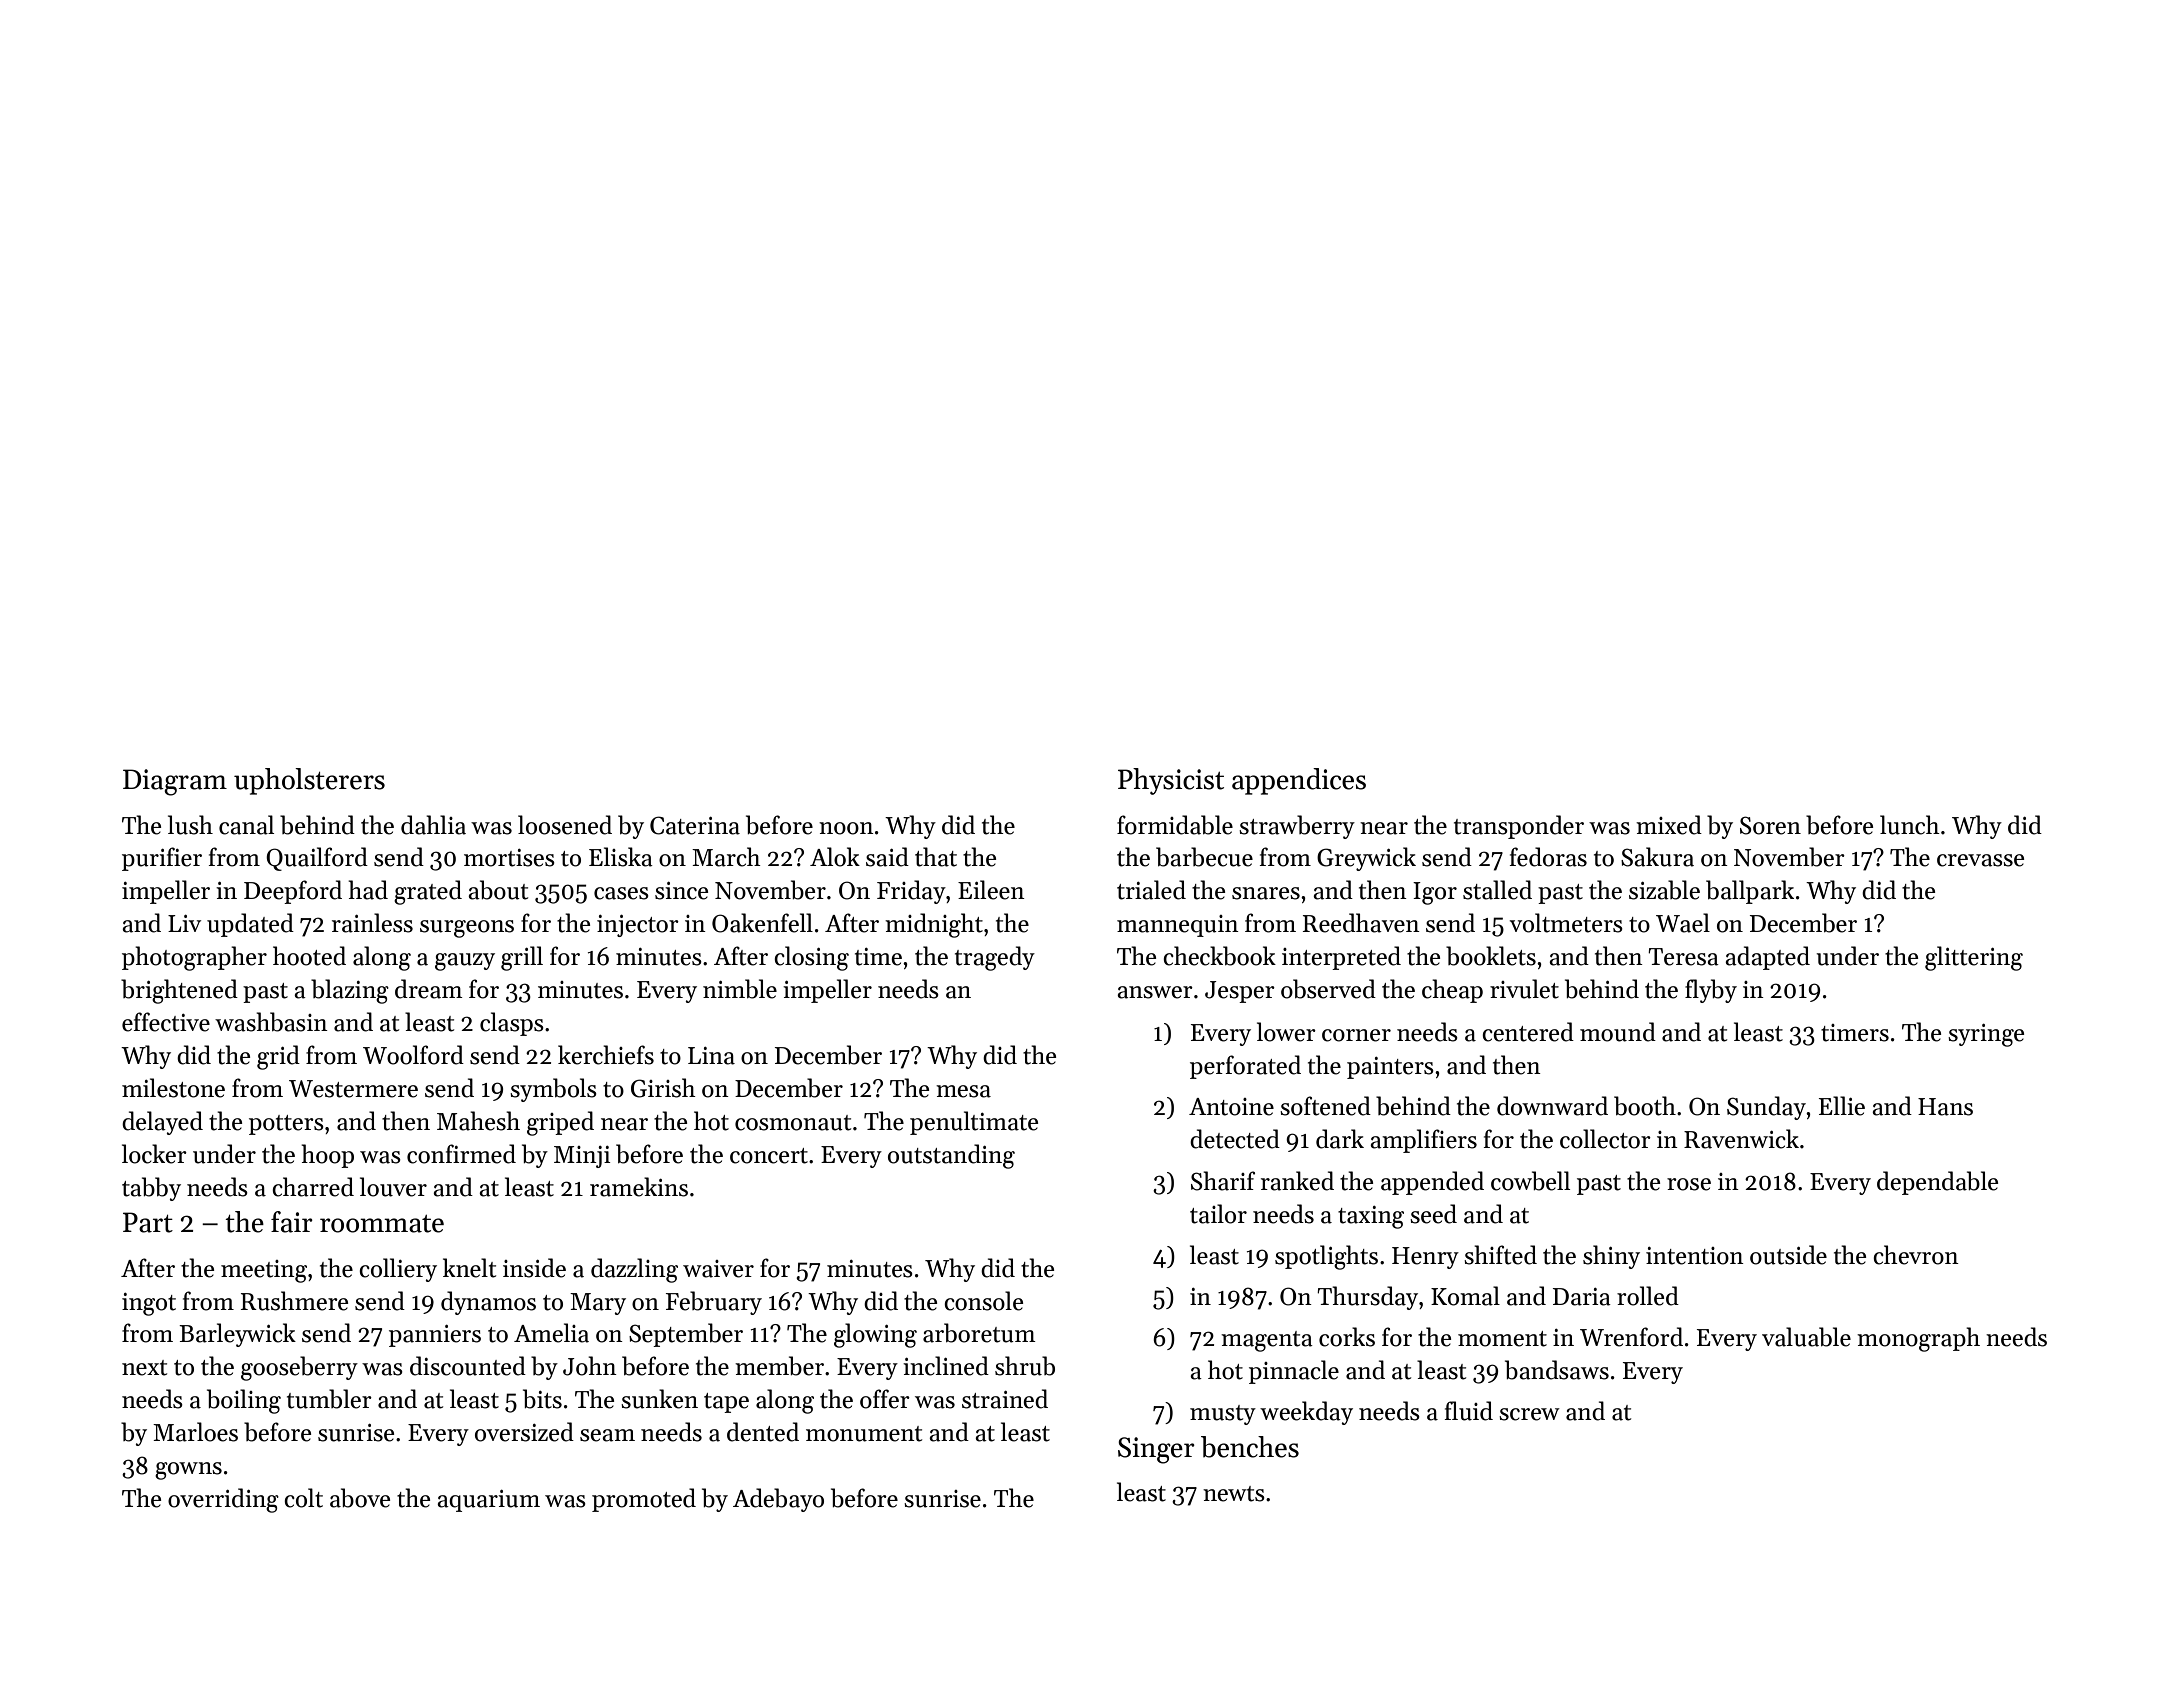  I want to click on monograph, so click(1918, 1339).
